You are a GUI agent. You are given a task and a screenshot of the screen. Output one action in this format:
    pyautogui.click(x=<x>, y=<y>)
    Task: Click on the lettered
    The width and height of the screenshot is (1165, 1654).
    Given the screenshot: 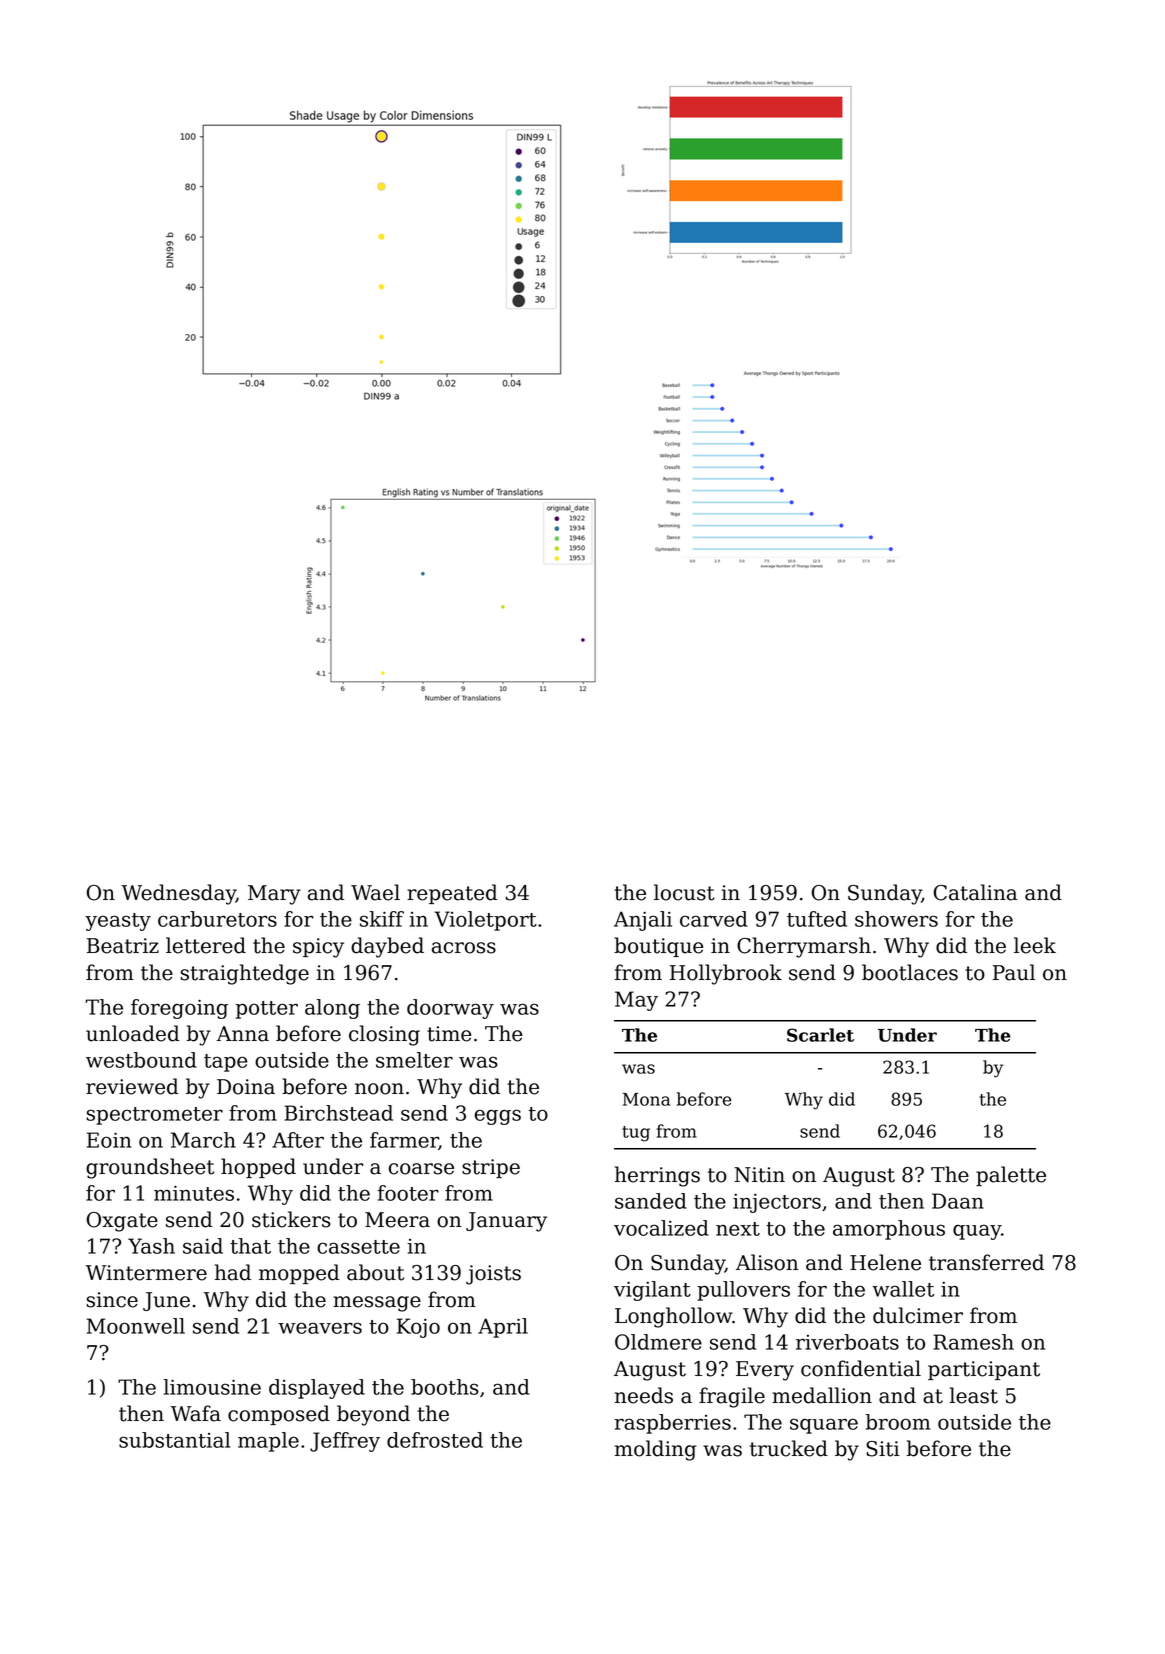 What is the action you would take?
    pyautogui.click(x=206, y=945)
